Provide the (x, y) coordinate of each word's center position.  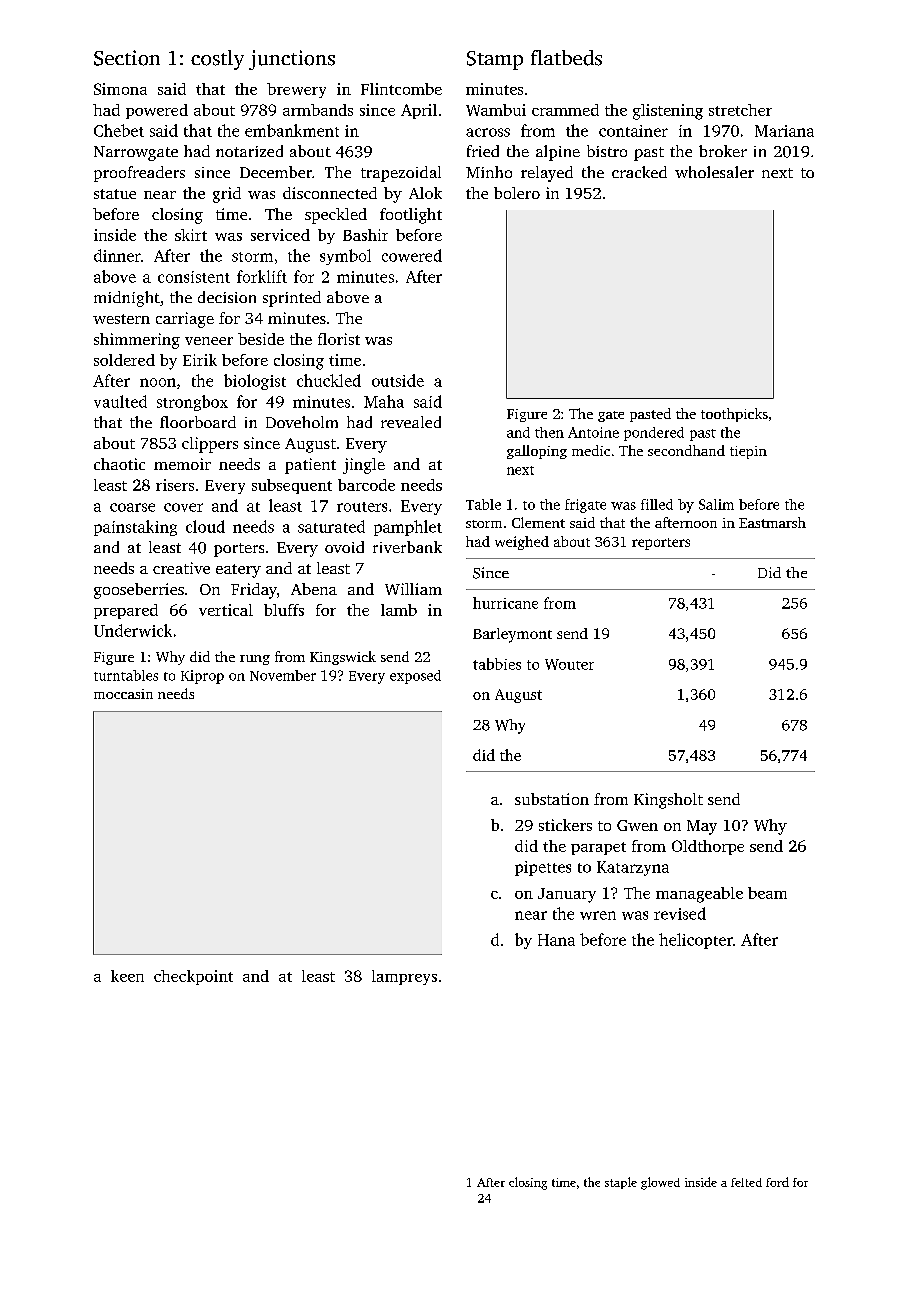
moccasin (123, 694)
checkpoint (193, 977)
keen (127, 976)
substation (552, 799)
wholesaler (714, 172)
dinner (117, 255)
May (702, 827)
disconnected (330, 193)
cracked (639, 172)
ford (777, 1182)
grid (227, 195)
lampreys (404, 977)
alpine (558, 153)
